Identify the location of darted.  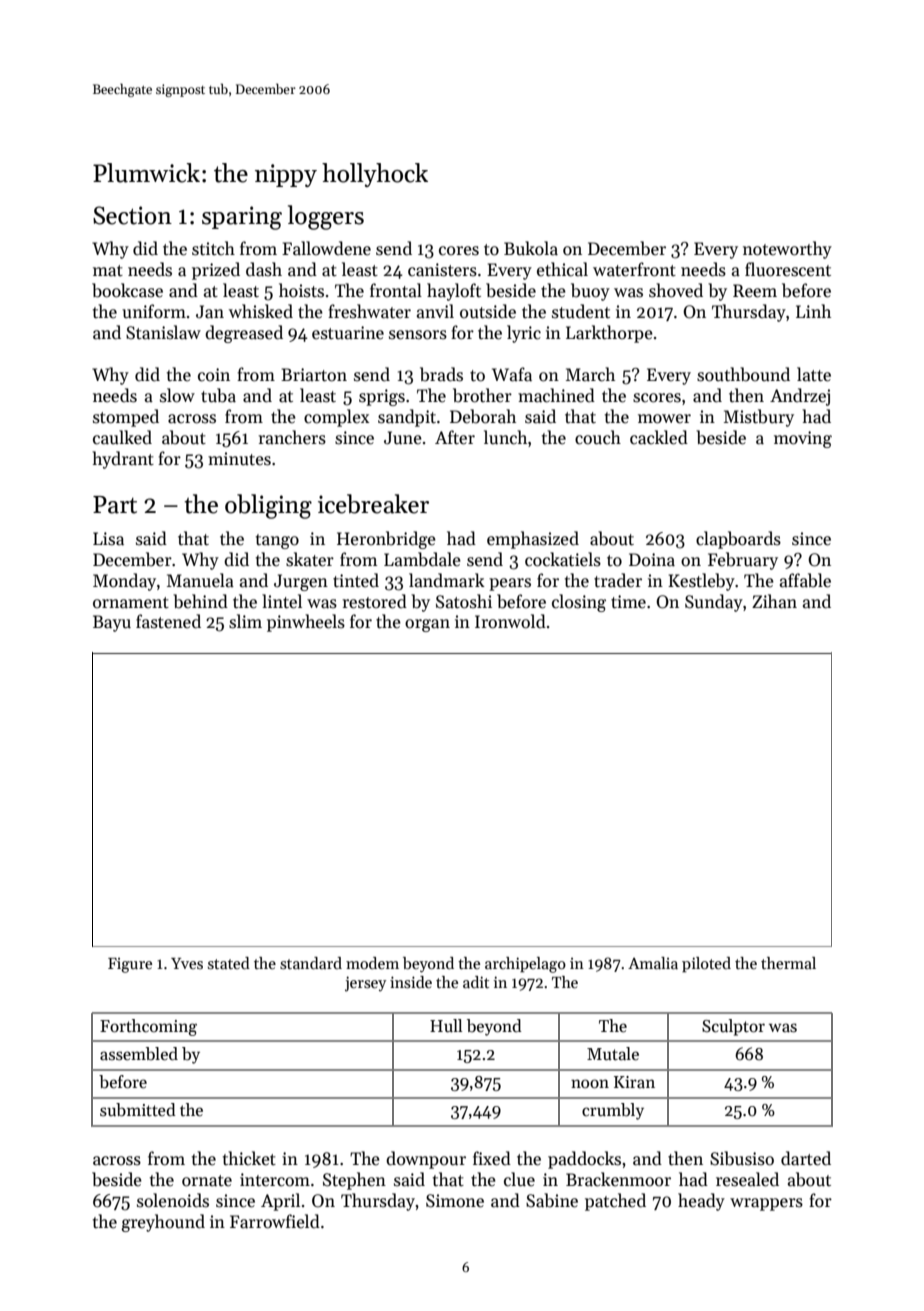
(806, 1158).
